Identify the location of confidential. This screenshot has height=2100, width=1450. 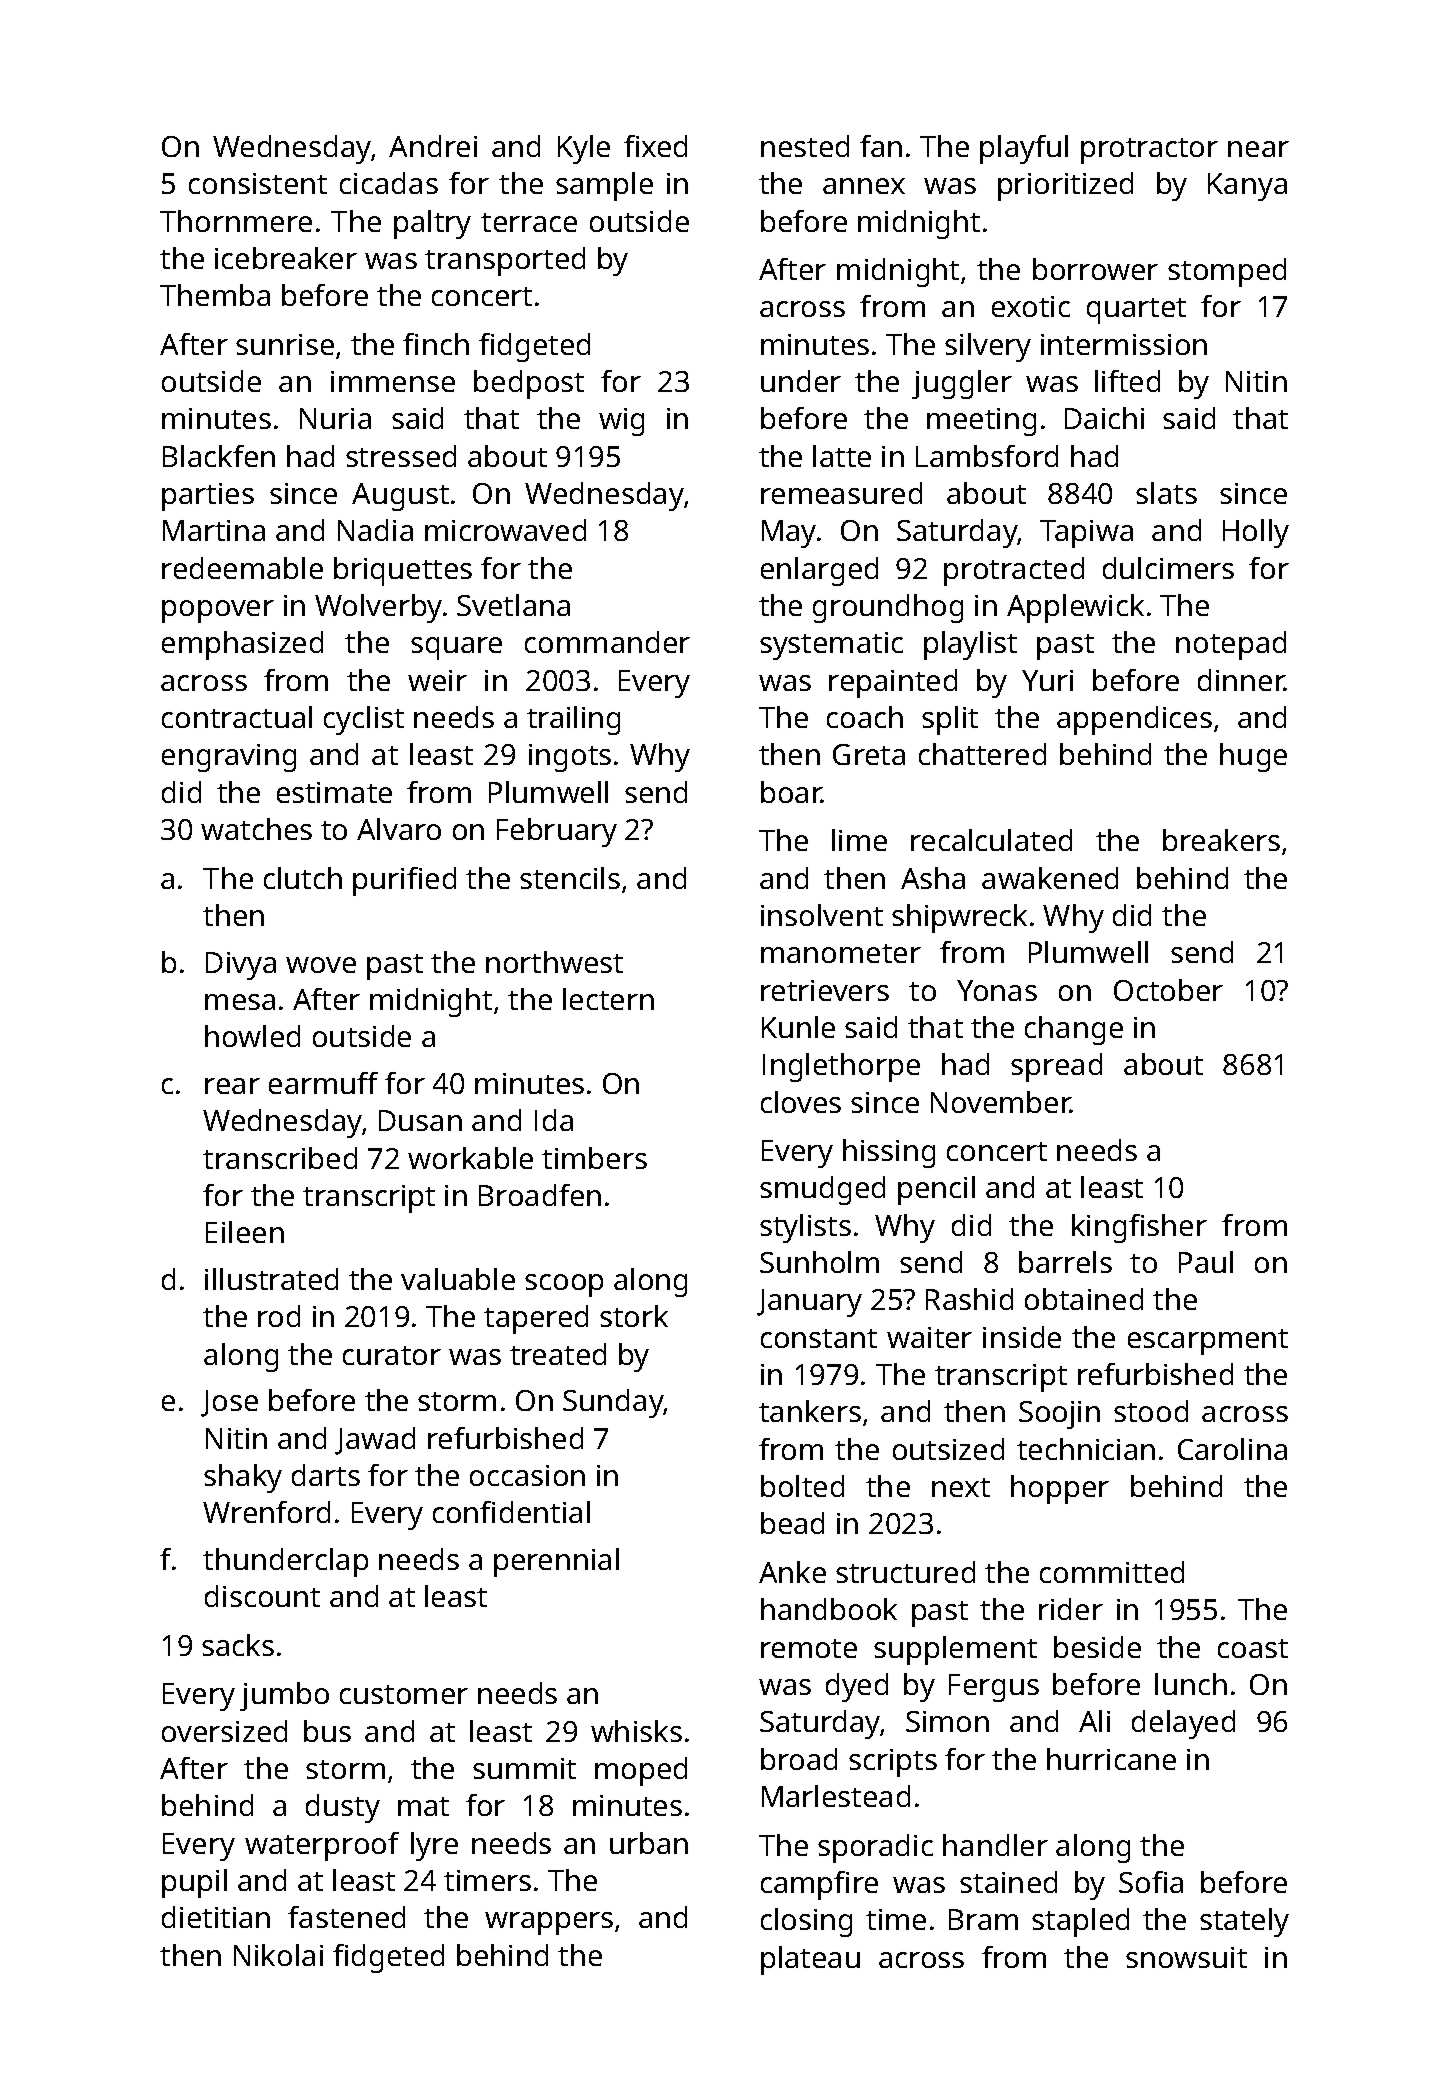
(511, 1512).
